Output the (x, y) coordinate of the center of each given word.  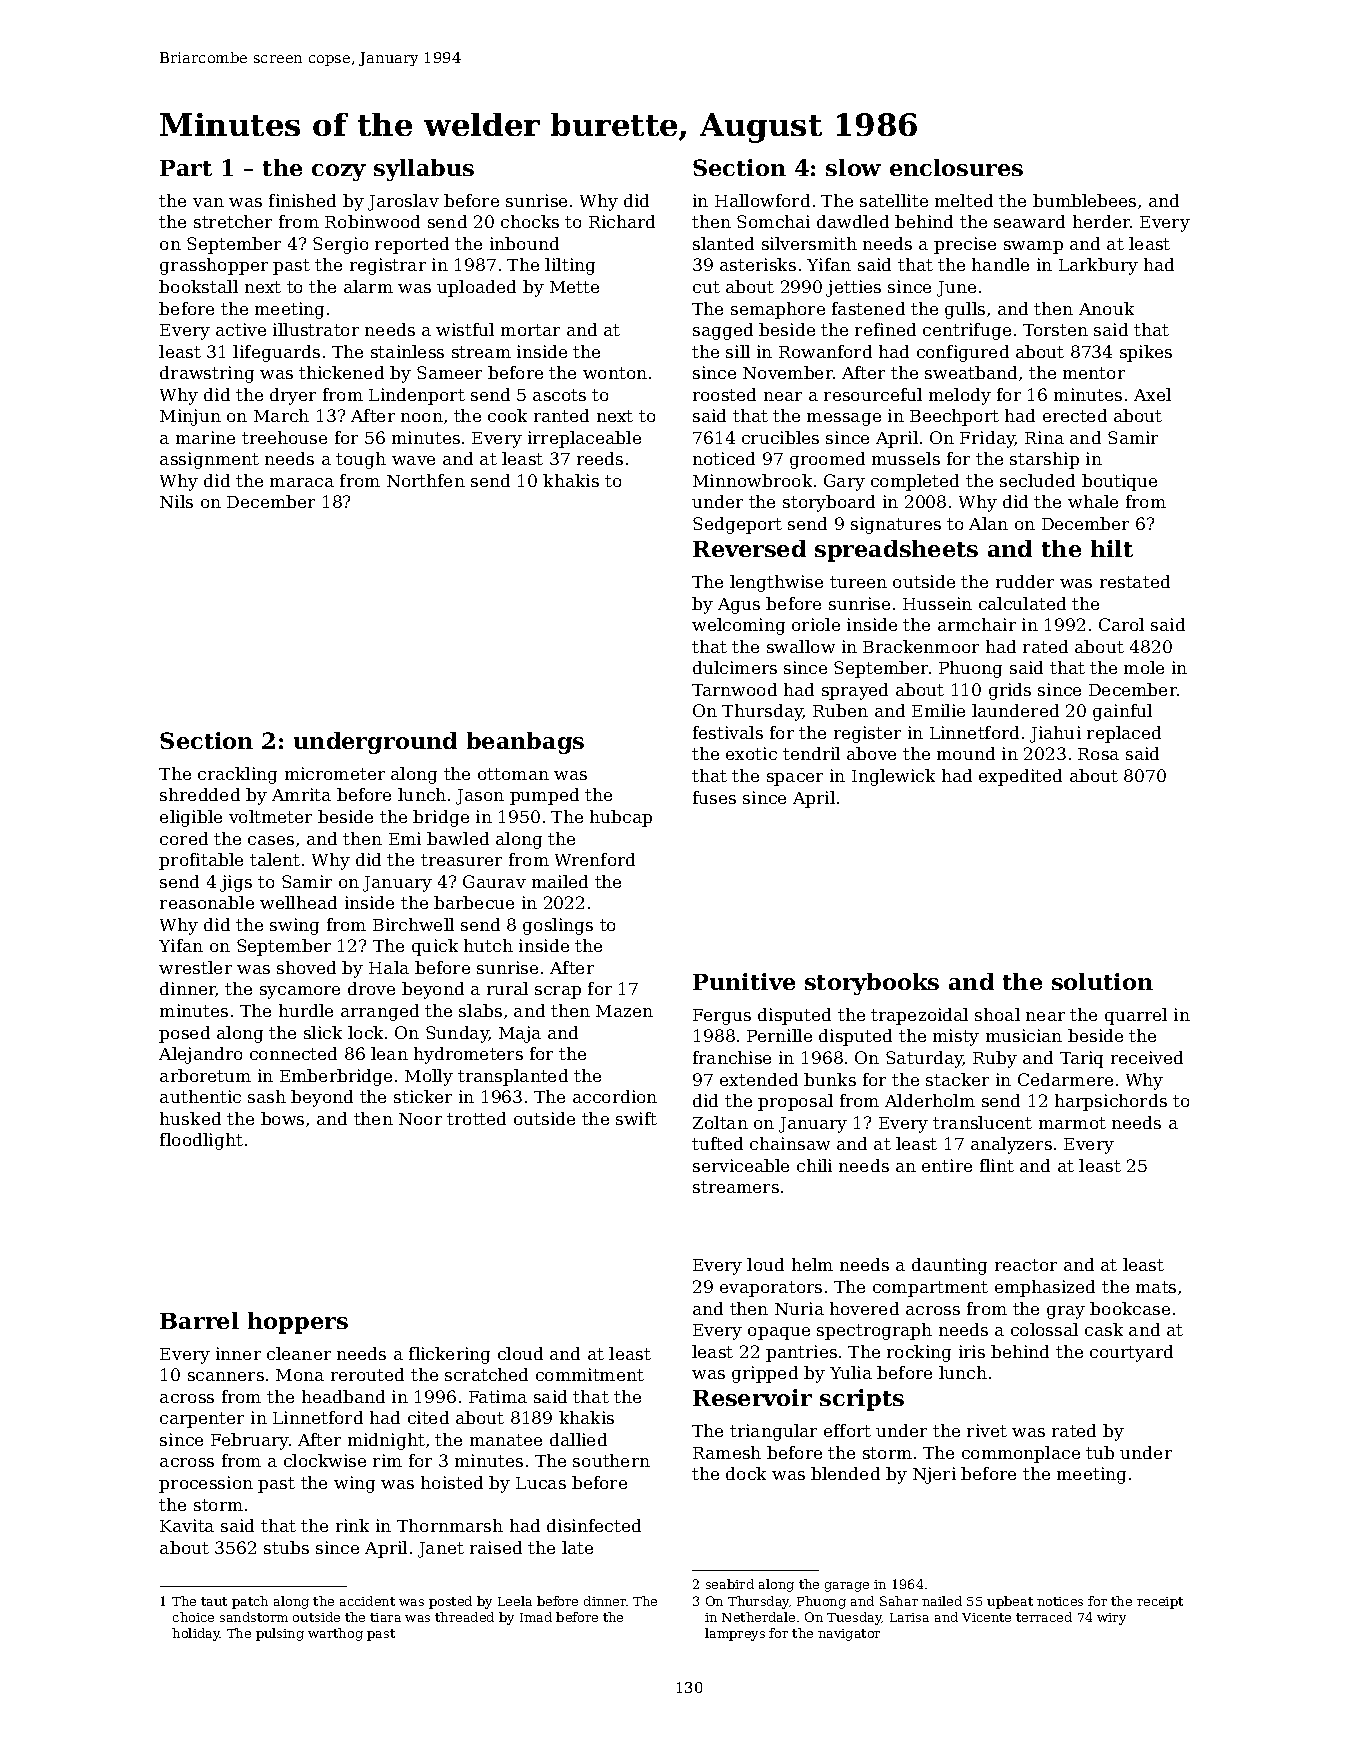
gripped (765, 1374)
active (241, 329)
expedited (1020, 777)
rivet (987, 1430)
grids (1010, 691)
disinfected (594, 1525)
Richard (622, 221)
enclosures (956, 167)
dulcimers (735, 667)
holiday (196, 1634)
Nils (176, 501)
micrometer (335, 773)
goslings (558, 926)
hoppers (298, 1323)
